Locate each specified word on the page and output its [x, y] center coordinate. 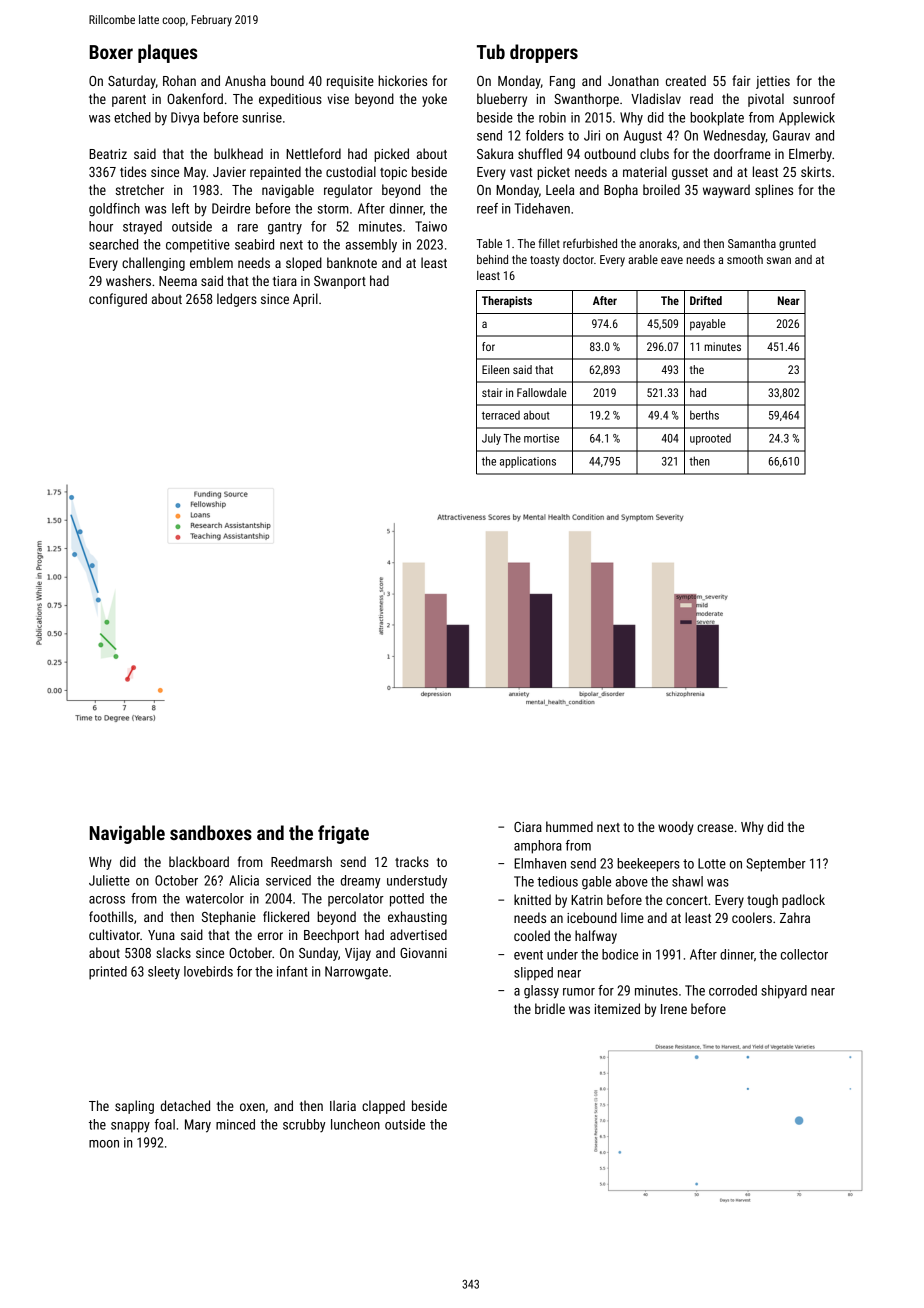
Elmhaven [540, 863]
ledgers [237, 300]
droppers [544, 53]
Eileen [495, 369]
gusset [690, 174]
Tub [491, 51]
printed [108, 973]
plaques [167, 53]
